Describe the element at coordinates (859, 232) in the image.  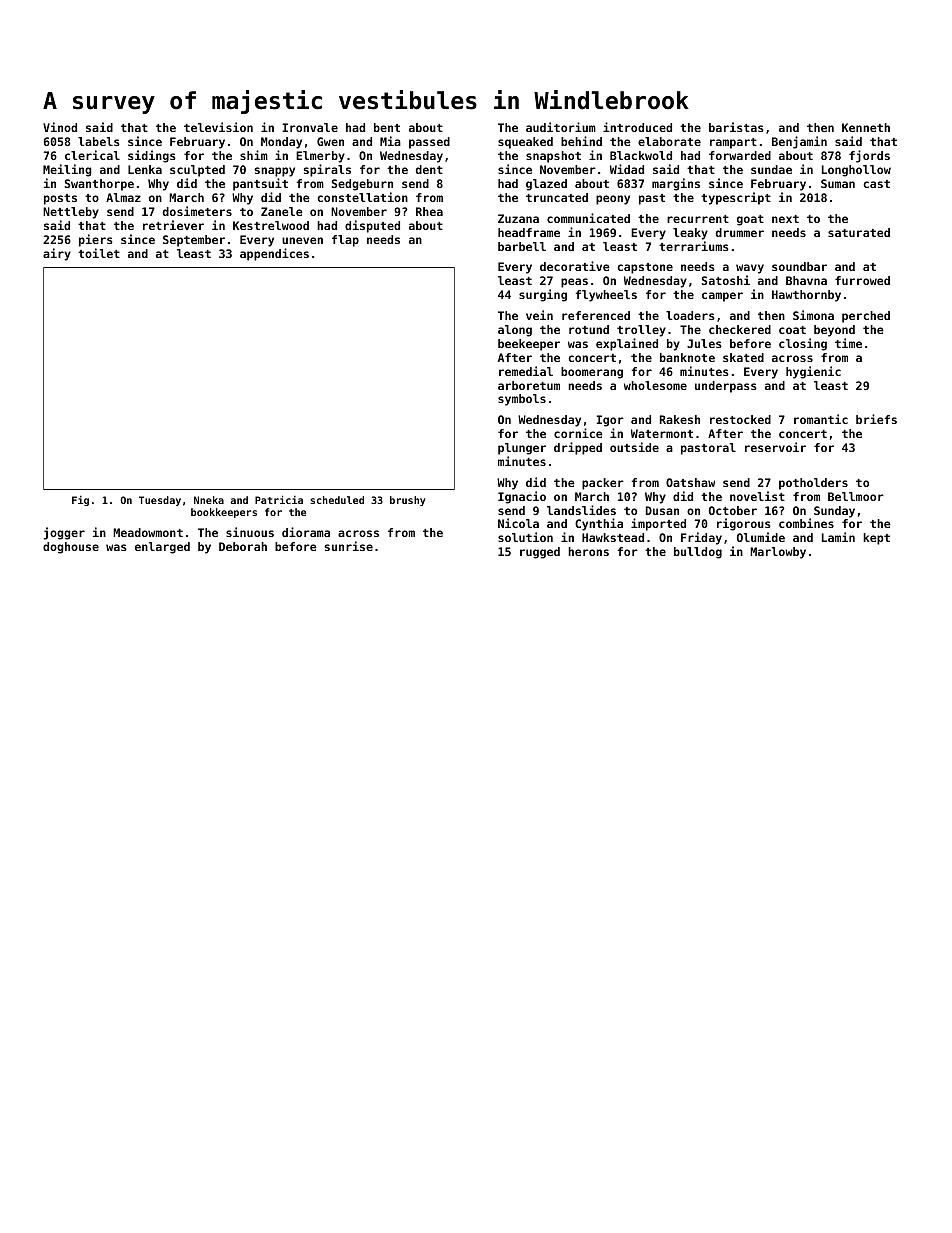
I see `saturated` at that location.
